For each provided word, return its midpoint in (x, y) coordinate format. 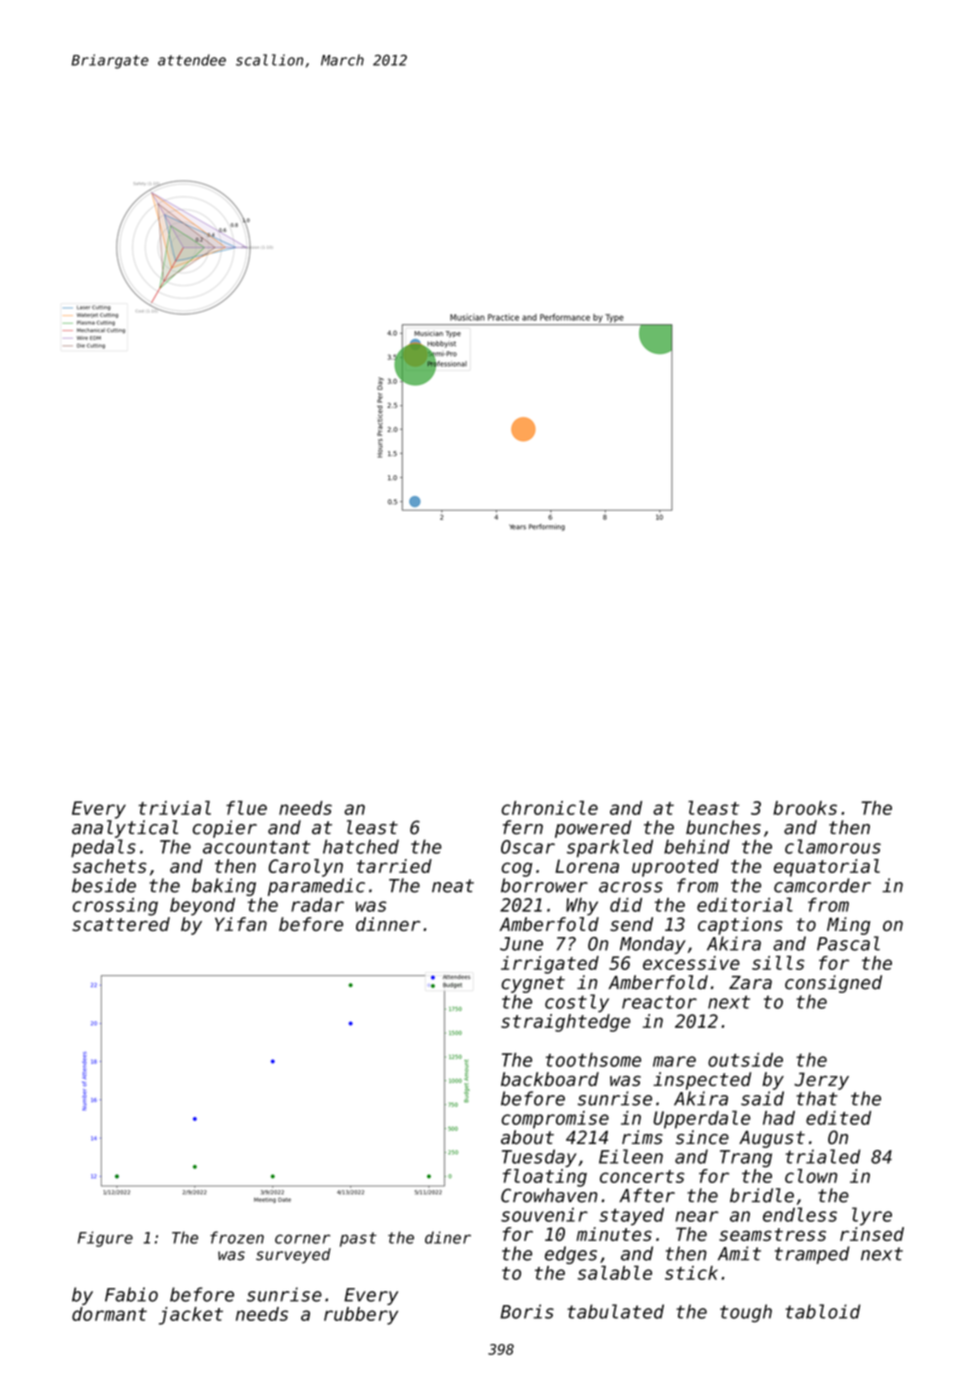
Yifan (241, 924)
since (702, 1137)
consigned (833, 984)
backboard (550, 1079)
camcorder (822, 885)
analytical (125, 829)
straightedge (566, 1023)
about (527, 1137)
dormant (109, 1314)
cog (517, 869)
